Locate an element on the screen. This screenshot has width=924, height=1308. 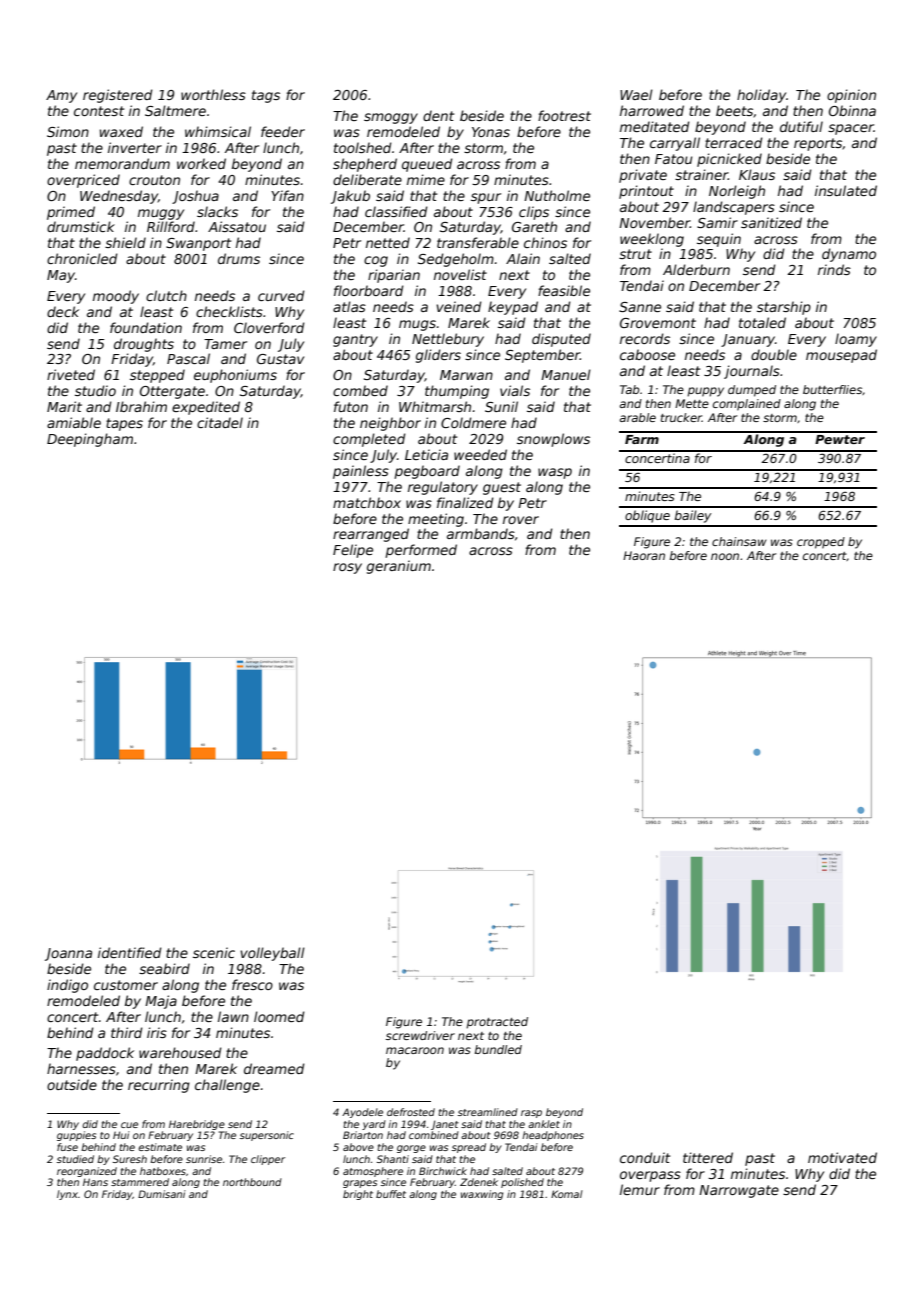
foundation is located at coordinates (146, 327).
